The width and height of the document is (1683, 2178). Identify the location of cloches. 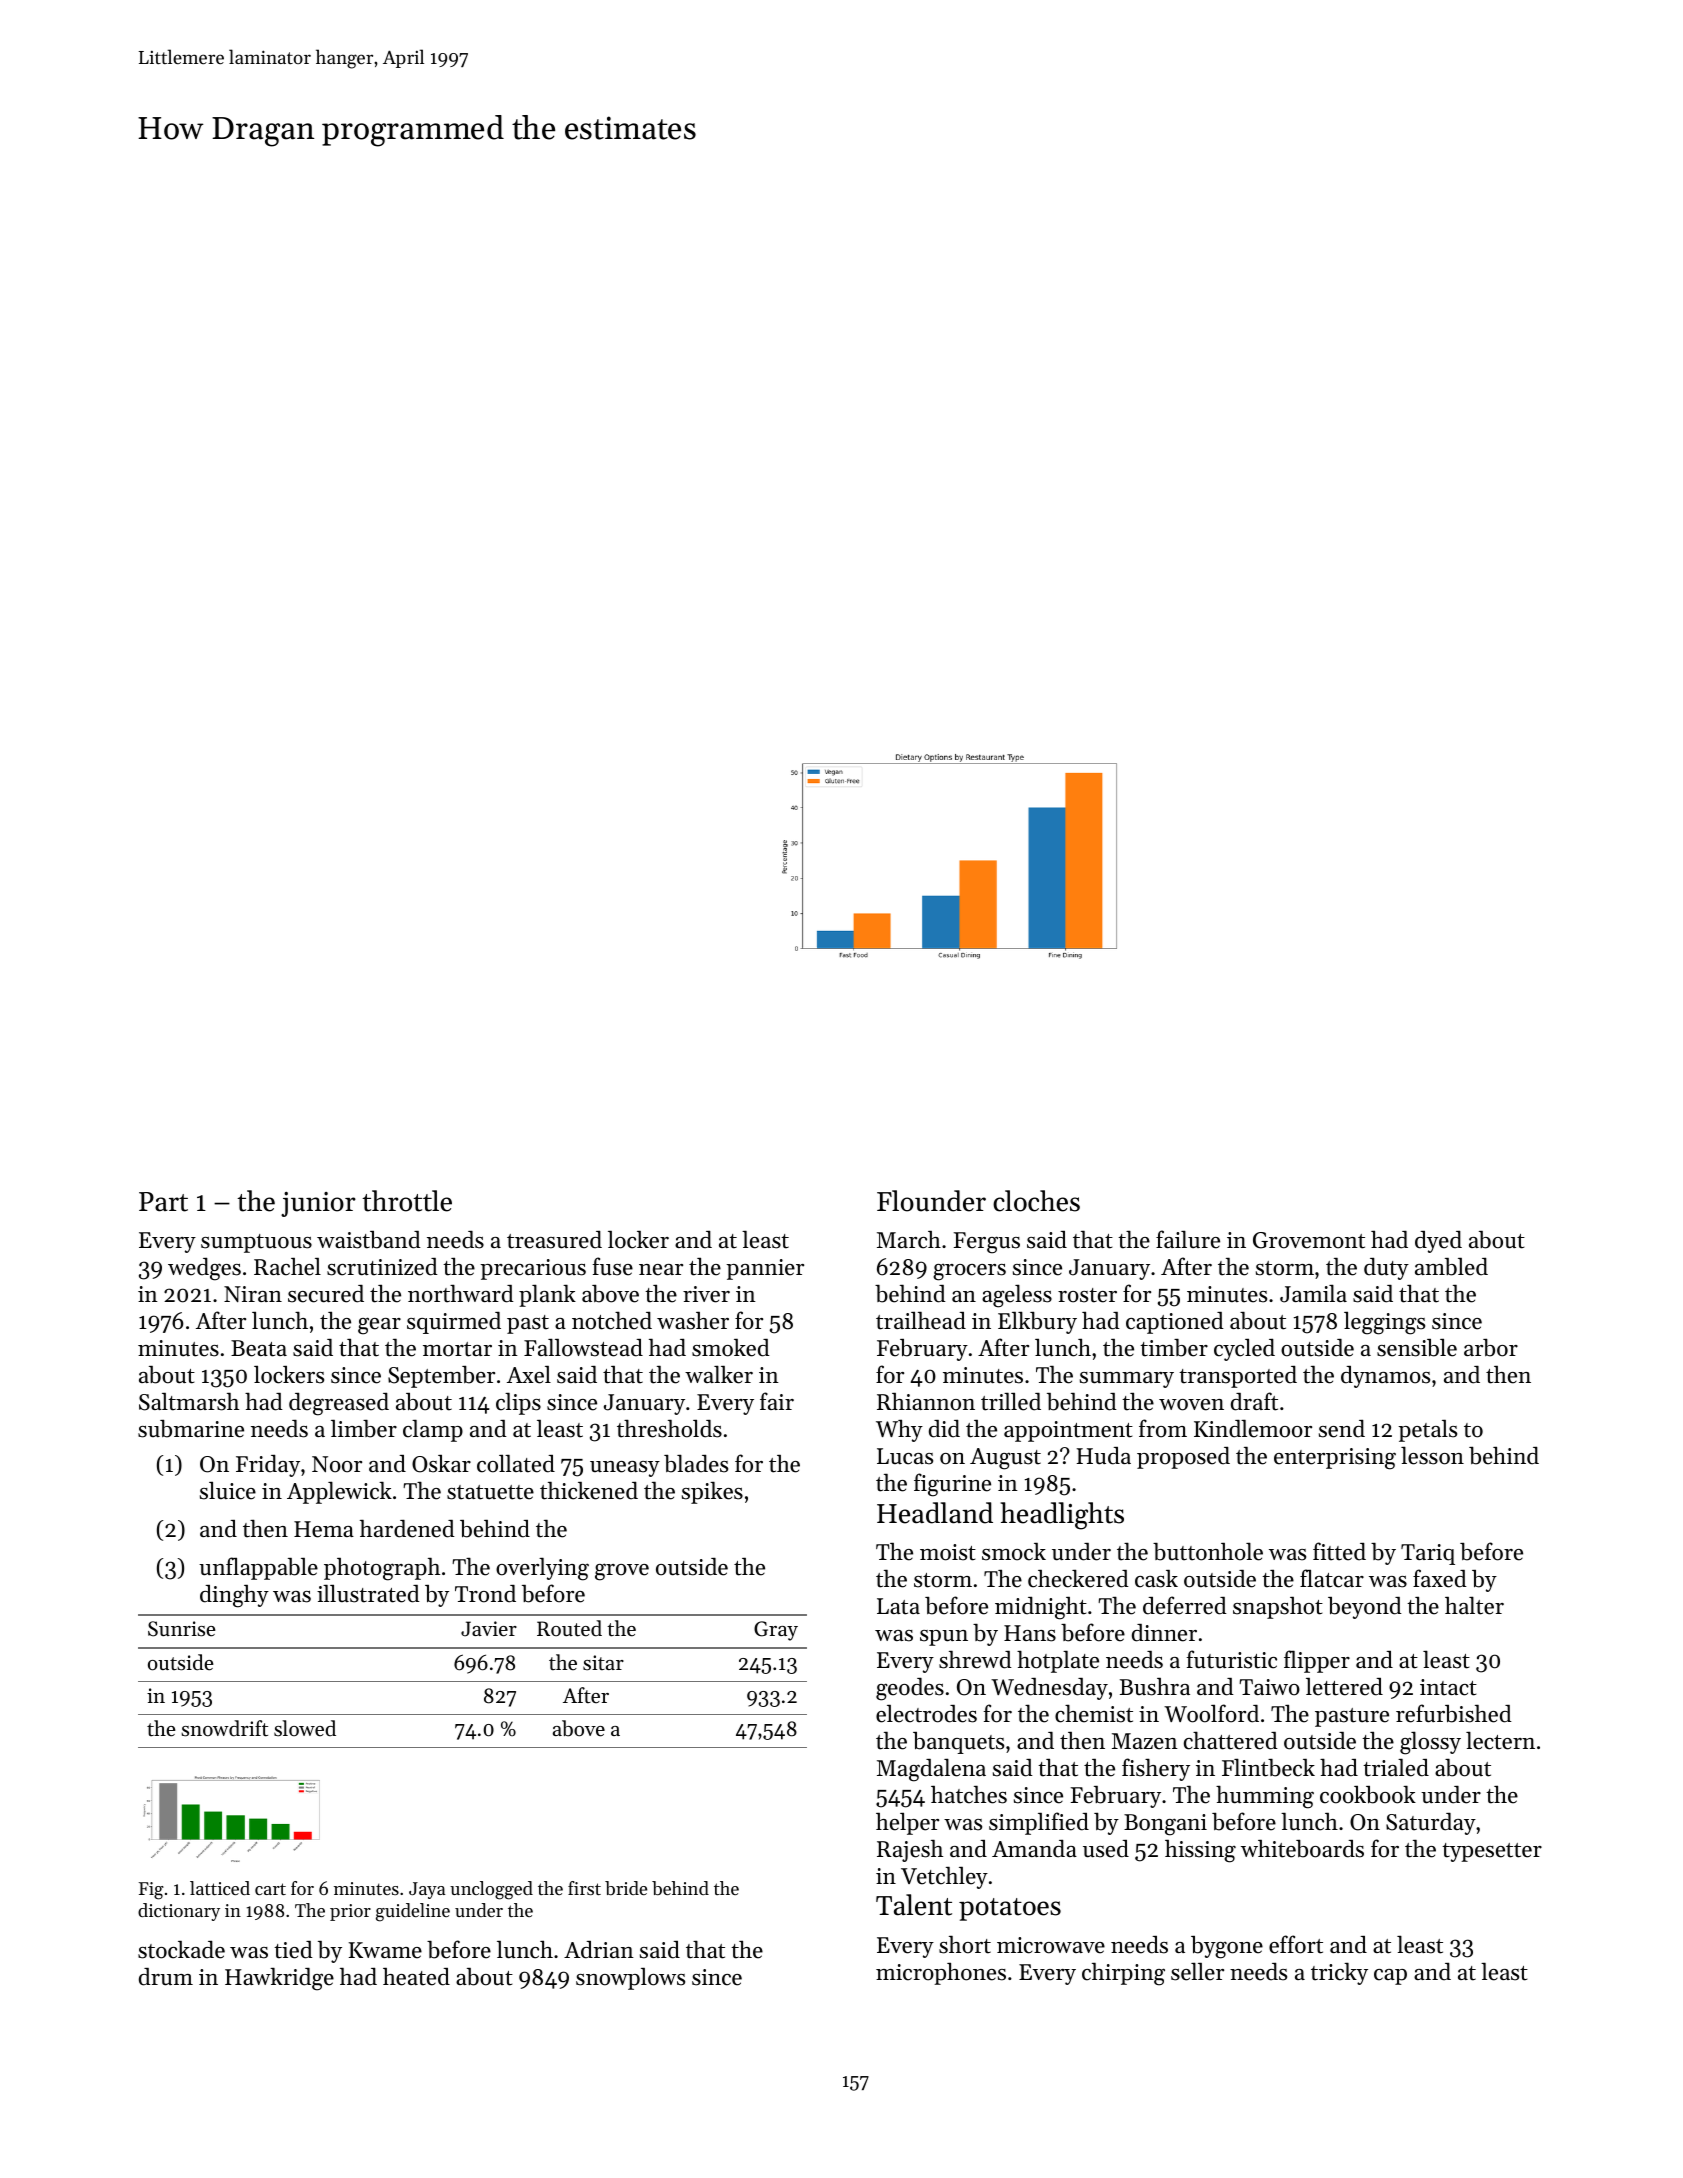
(1036, 1201).
